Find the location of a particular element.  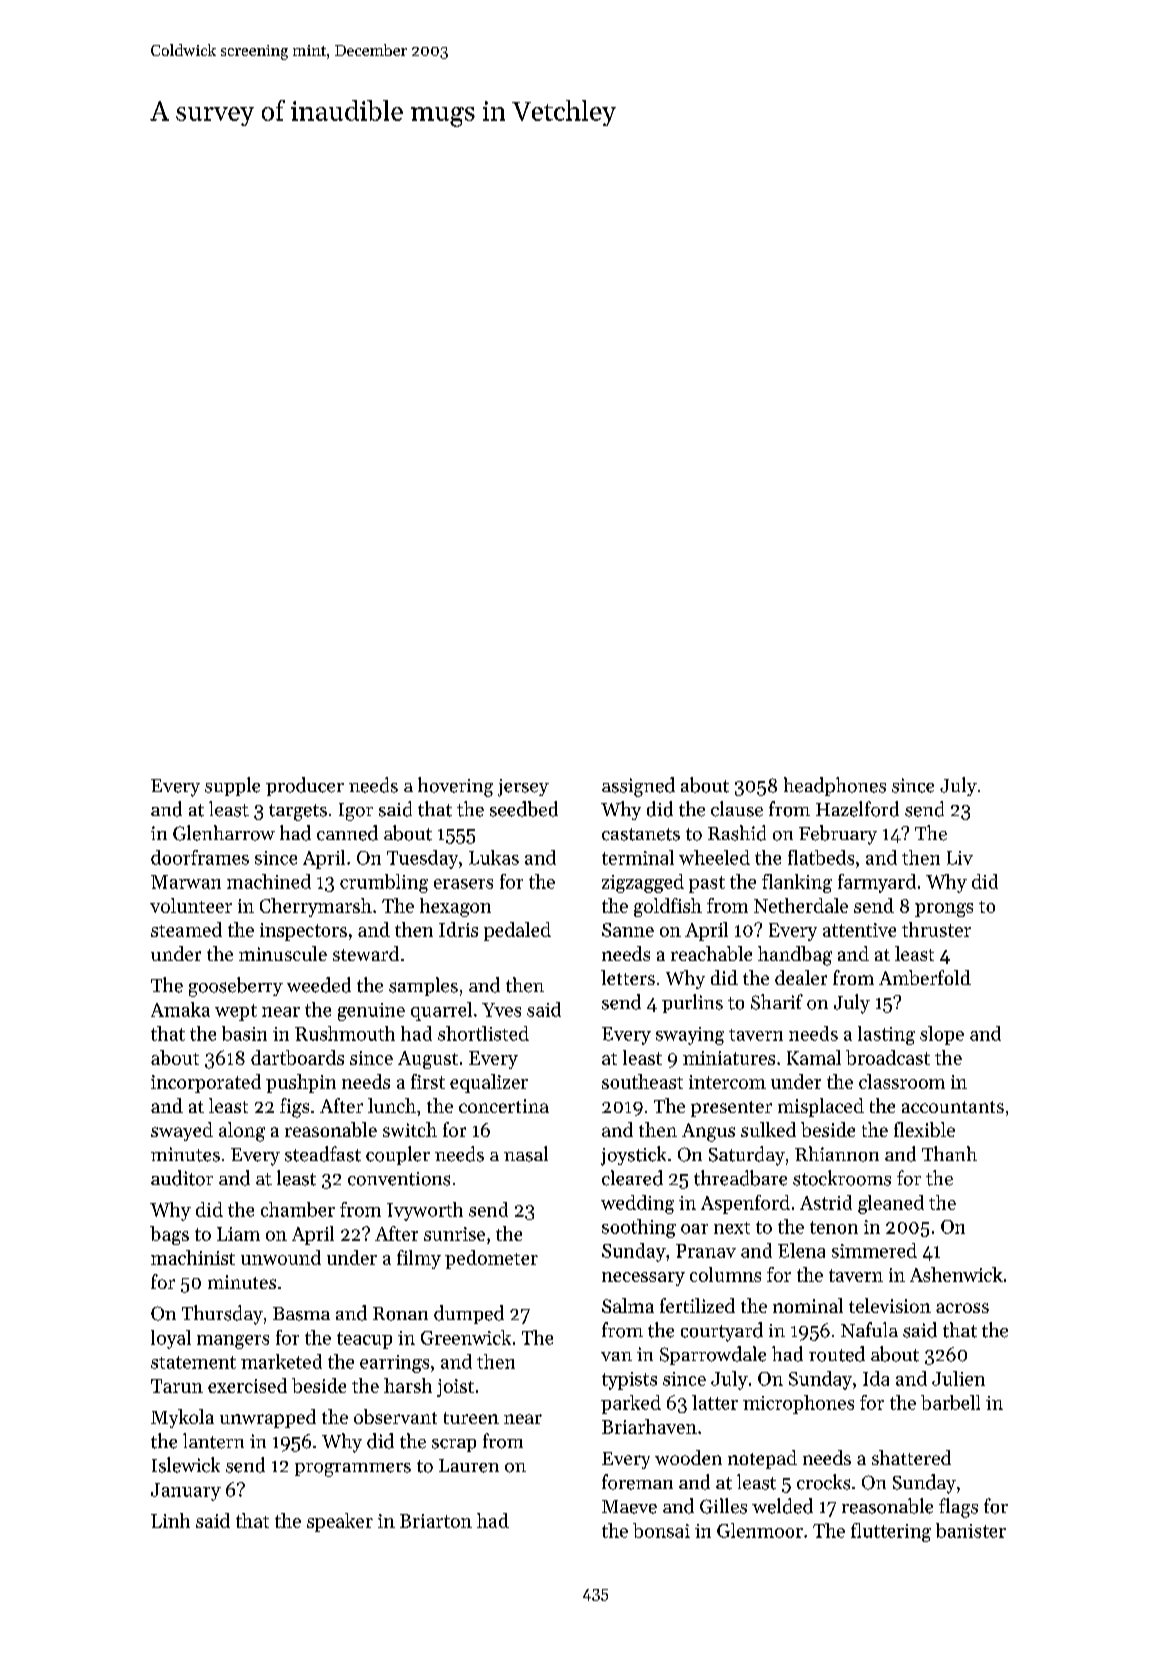

accountants is located at coordinates (953, 1107).
